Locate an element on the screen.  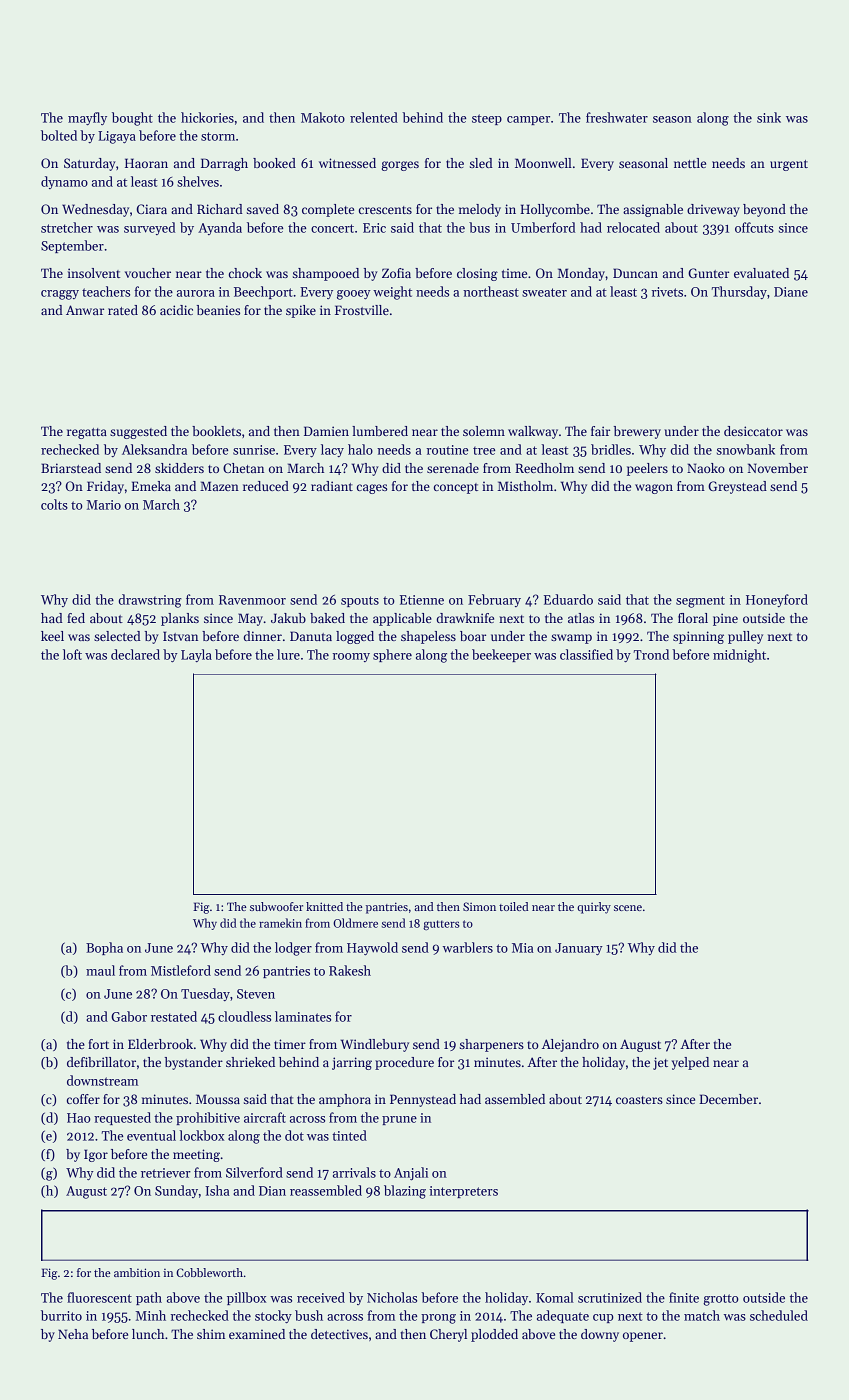
lumbered is located at coordinates (380, 431).
